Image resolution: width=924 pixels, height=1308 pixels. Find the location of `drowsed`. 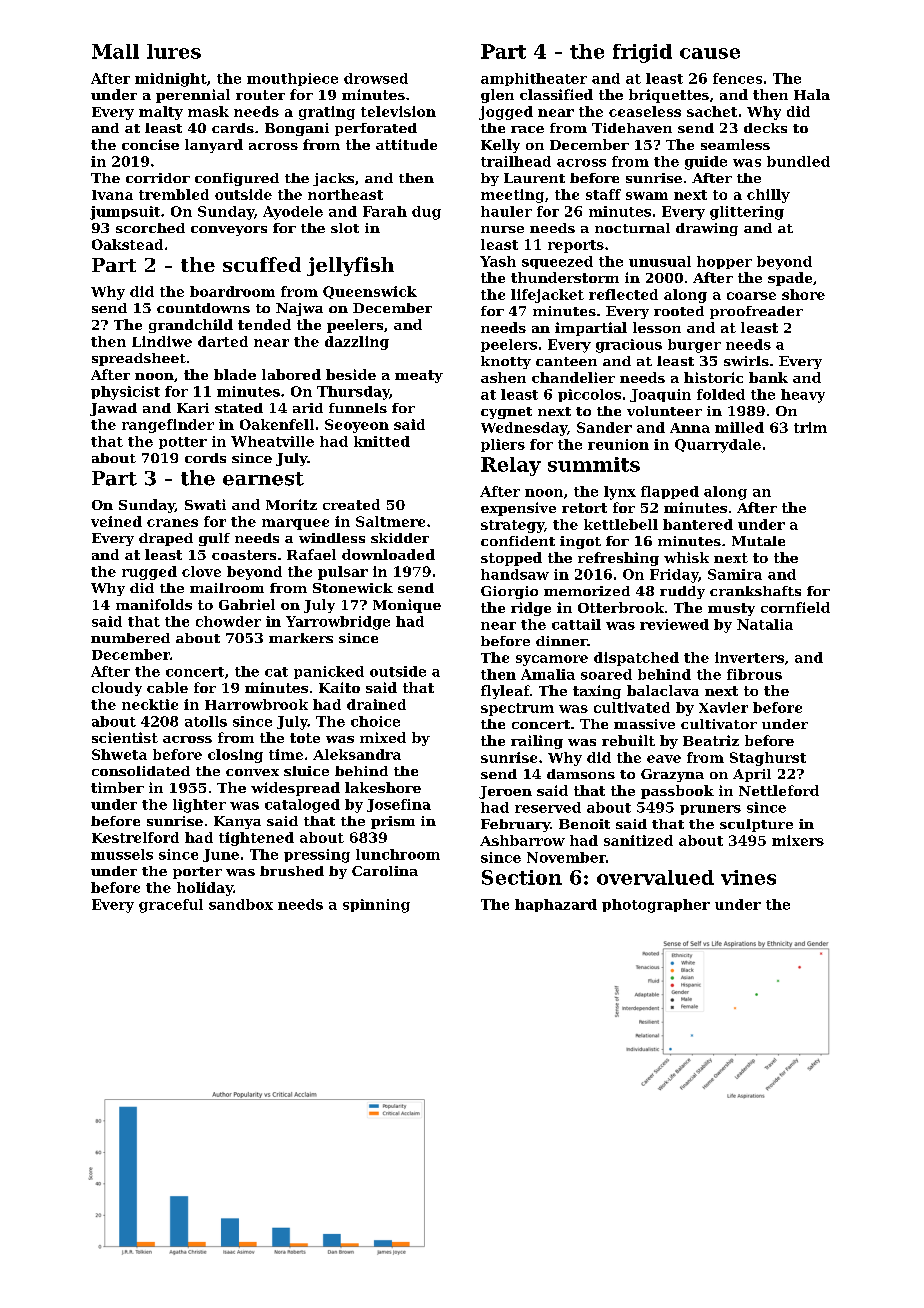

drowsed is located at coordinates (376, 78).
